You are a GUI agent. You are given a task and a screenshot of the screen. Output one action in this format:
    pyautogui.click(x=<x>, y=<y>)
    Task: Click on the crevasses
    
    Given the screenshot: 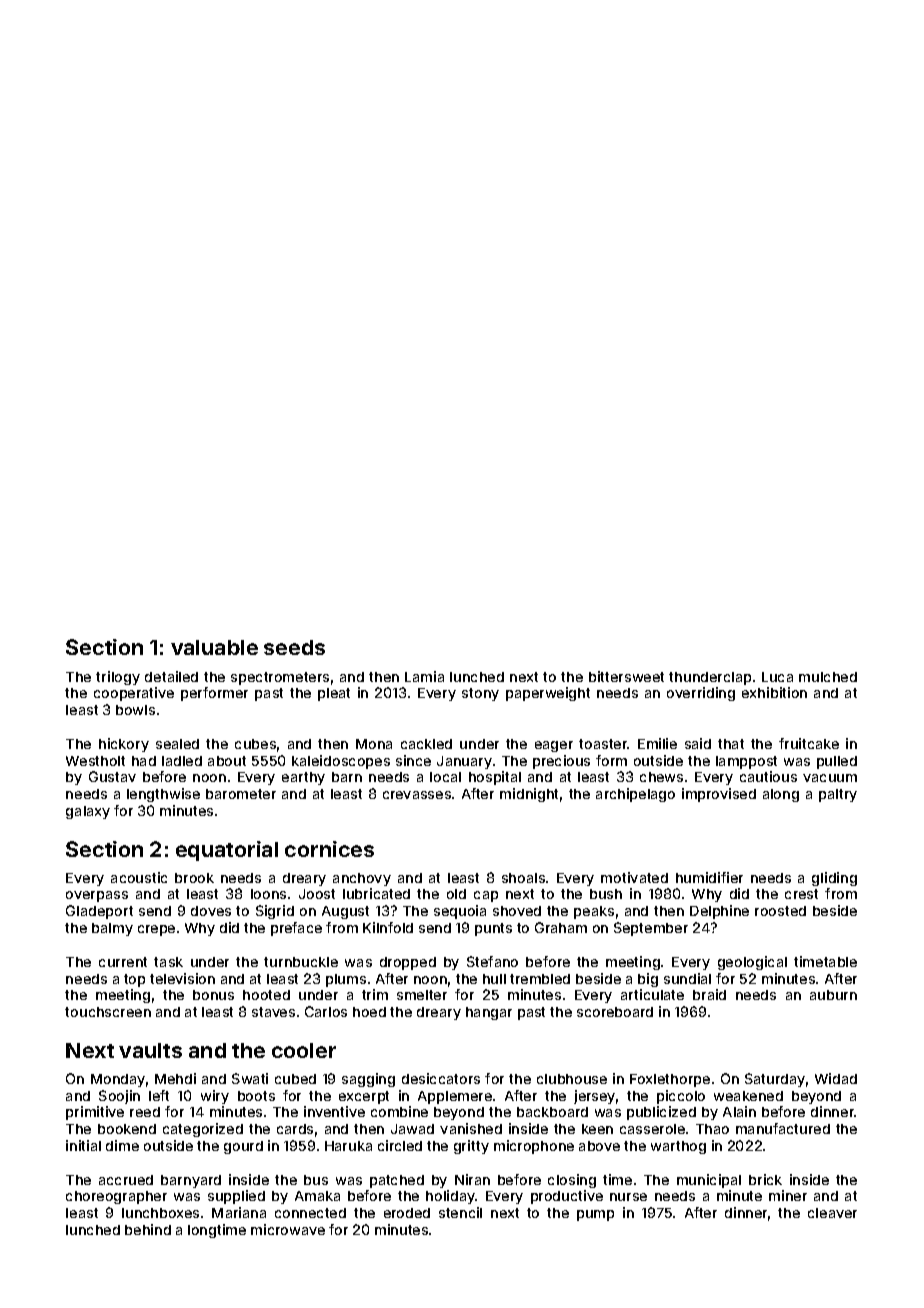 What is the action you would take?
    pyautogui.click(x=417, y=795)
